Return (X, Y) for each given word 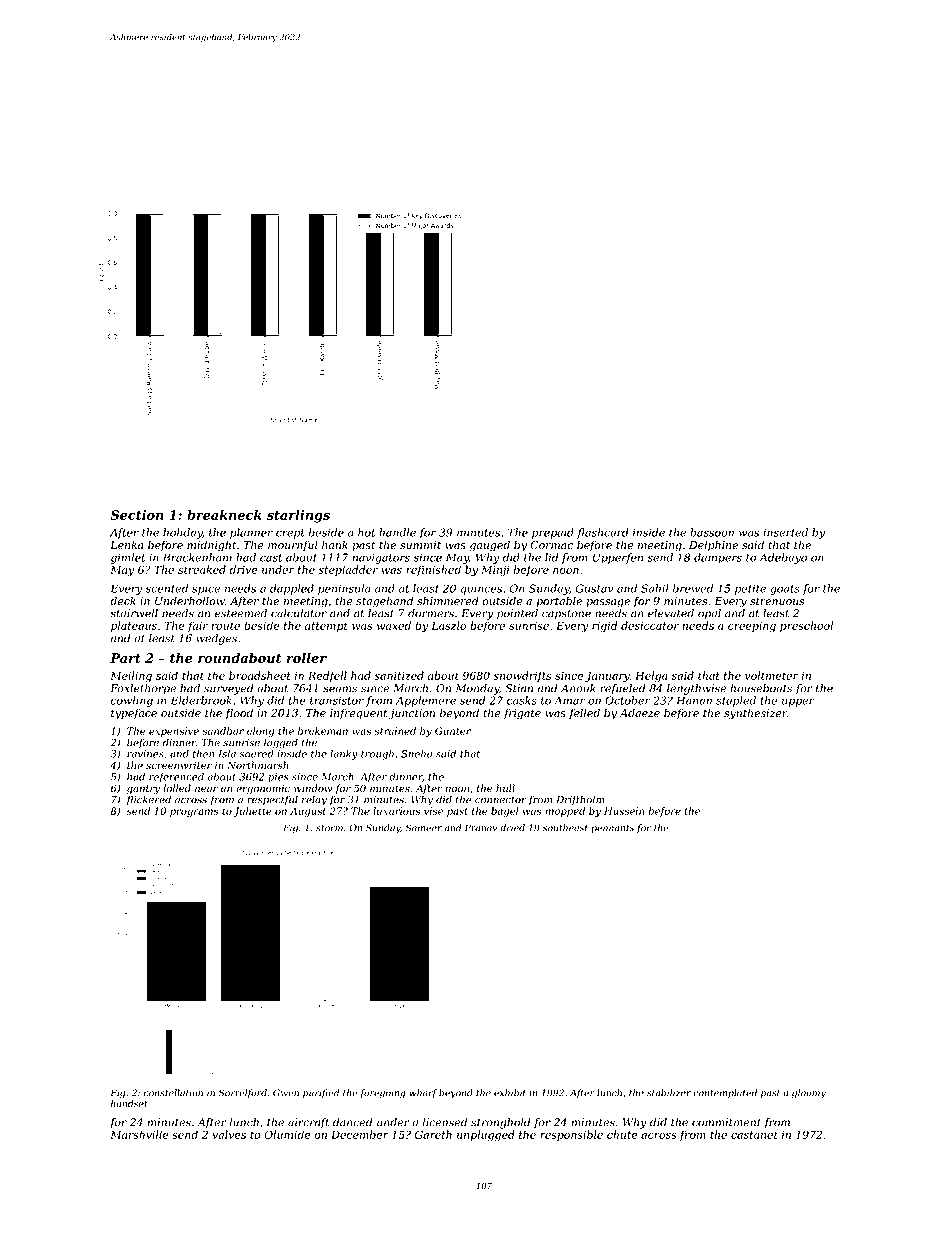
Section (137, 515)
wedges (216, 639)
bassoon (712, 532)
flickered (148, 800)
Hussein (624, 811)
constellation (173, 1093)
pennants (612, 829)
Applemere (426, 701)
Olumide (287, 1134)
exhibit (510, 1093)
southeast (565, 828)
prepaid (553, 533)
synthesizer (755, 714)
